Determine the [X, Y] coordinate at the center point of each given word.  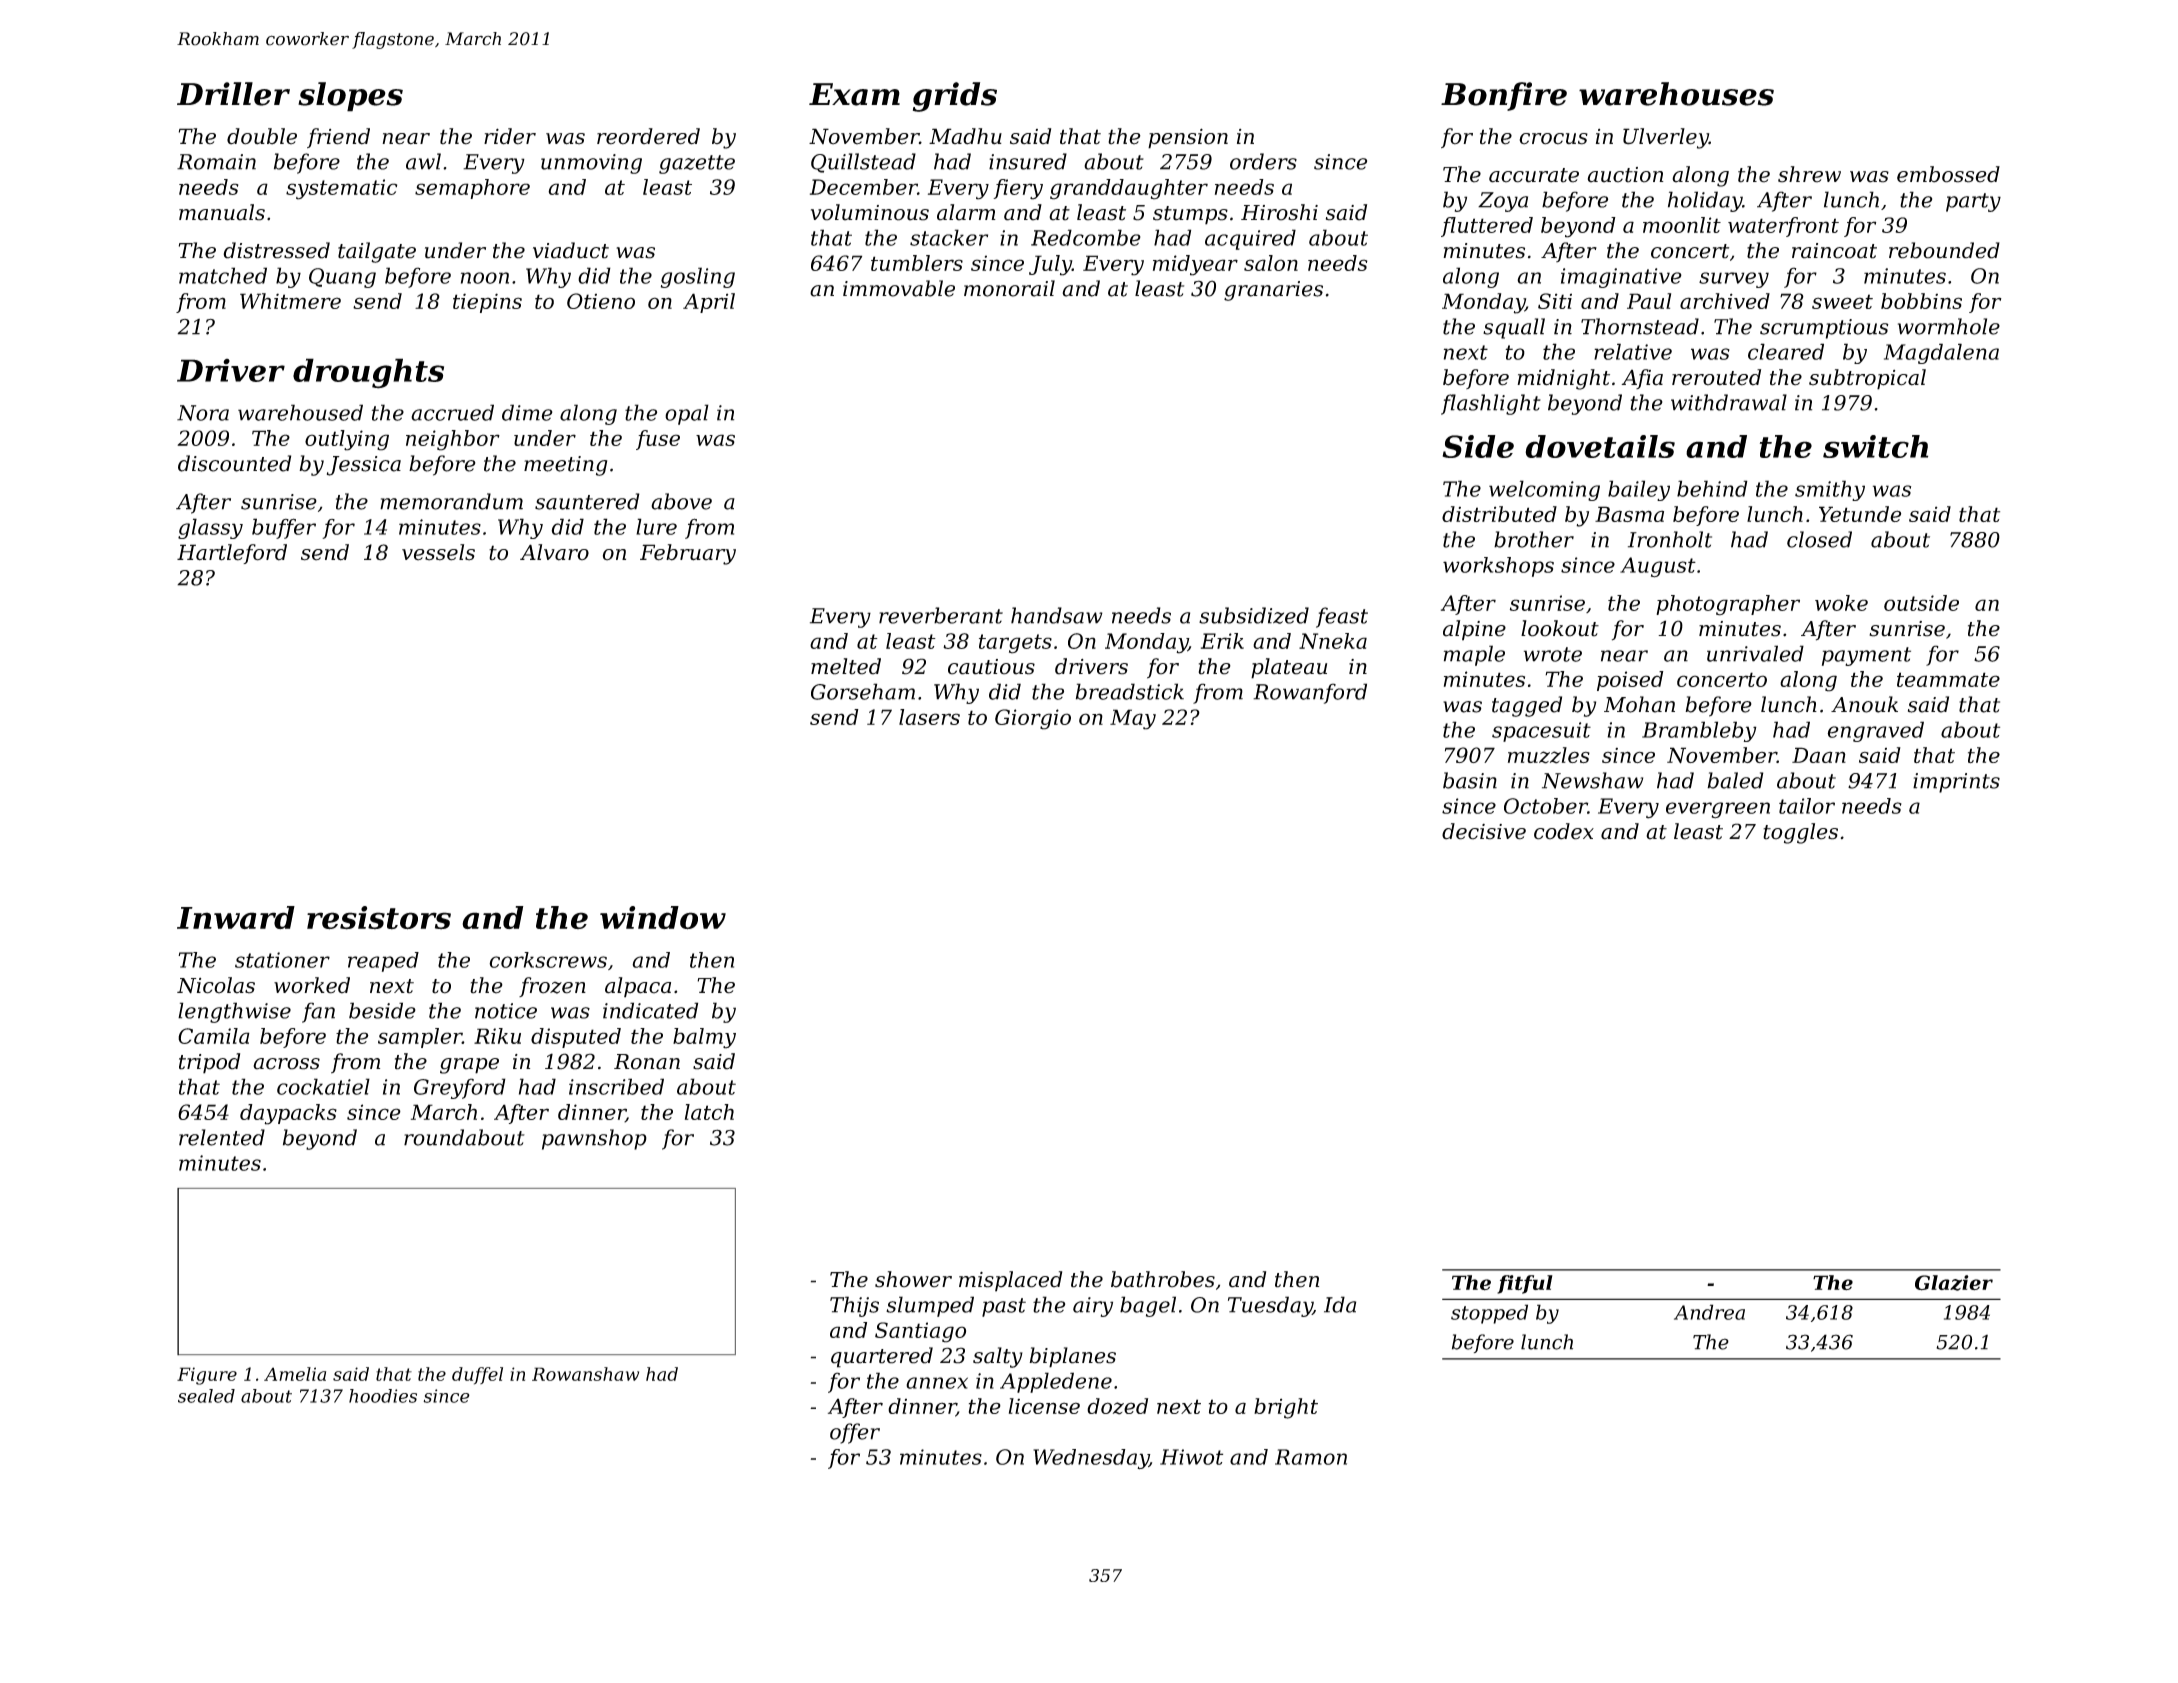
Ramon [1311, 1457]
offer [855, 1433]
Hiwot [1191, 1457]
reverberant [941, 615]
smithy [1830, 490]
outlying [347, 440]
